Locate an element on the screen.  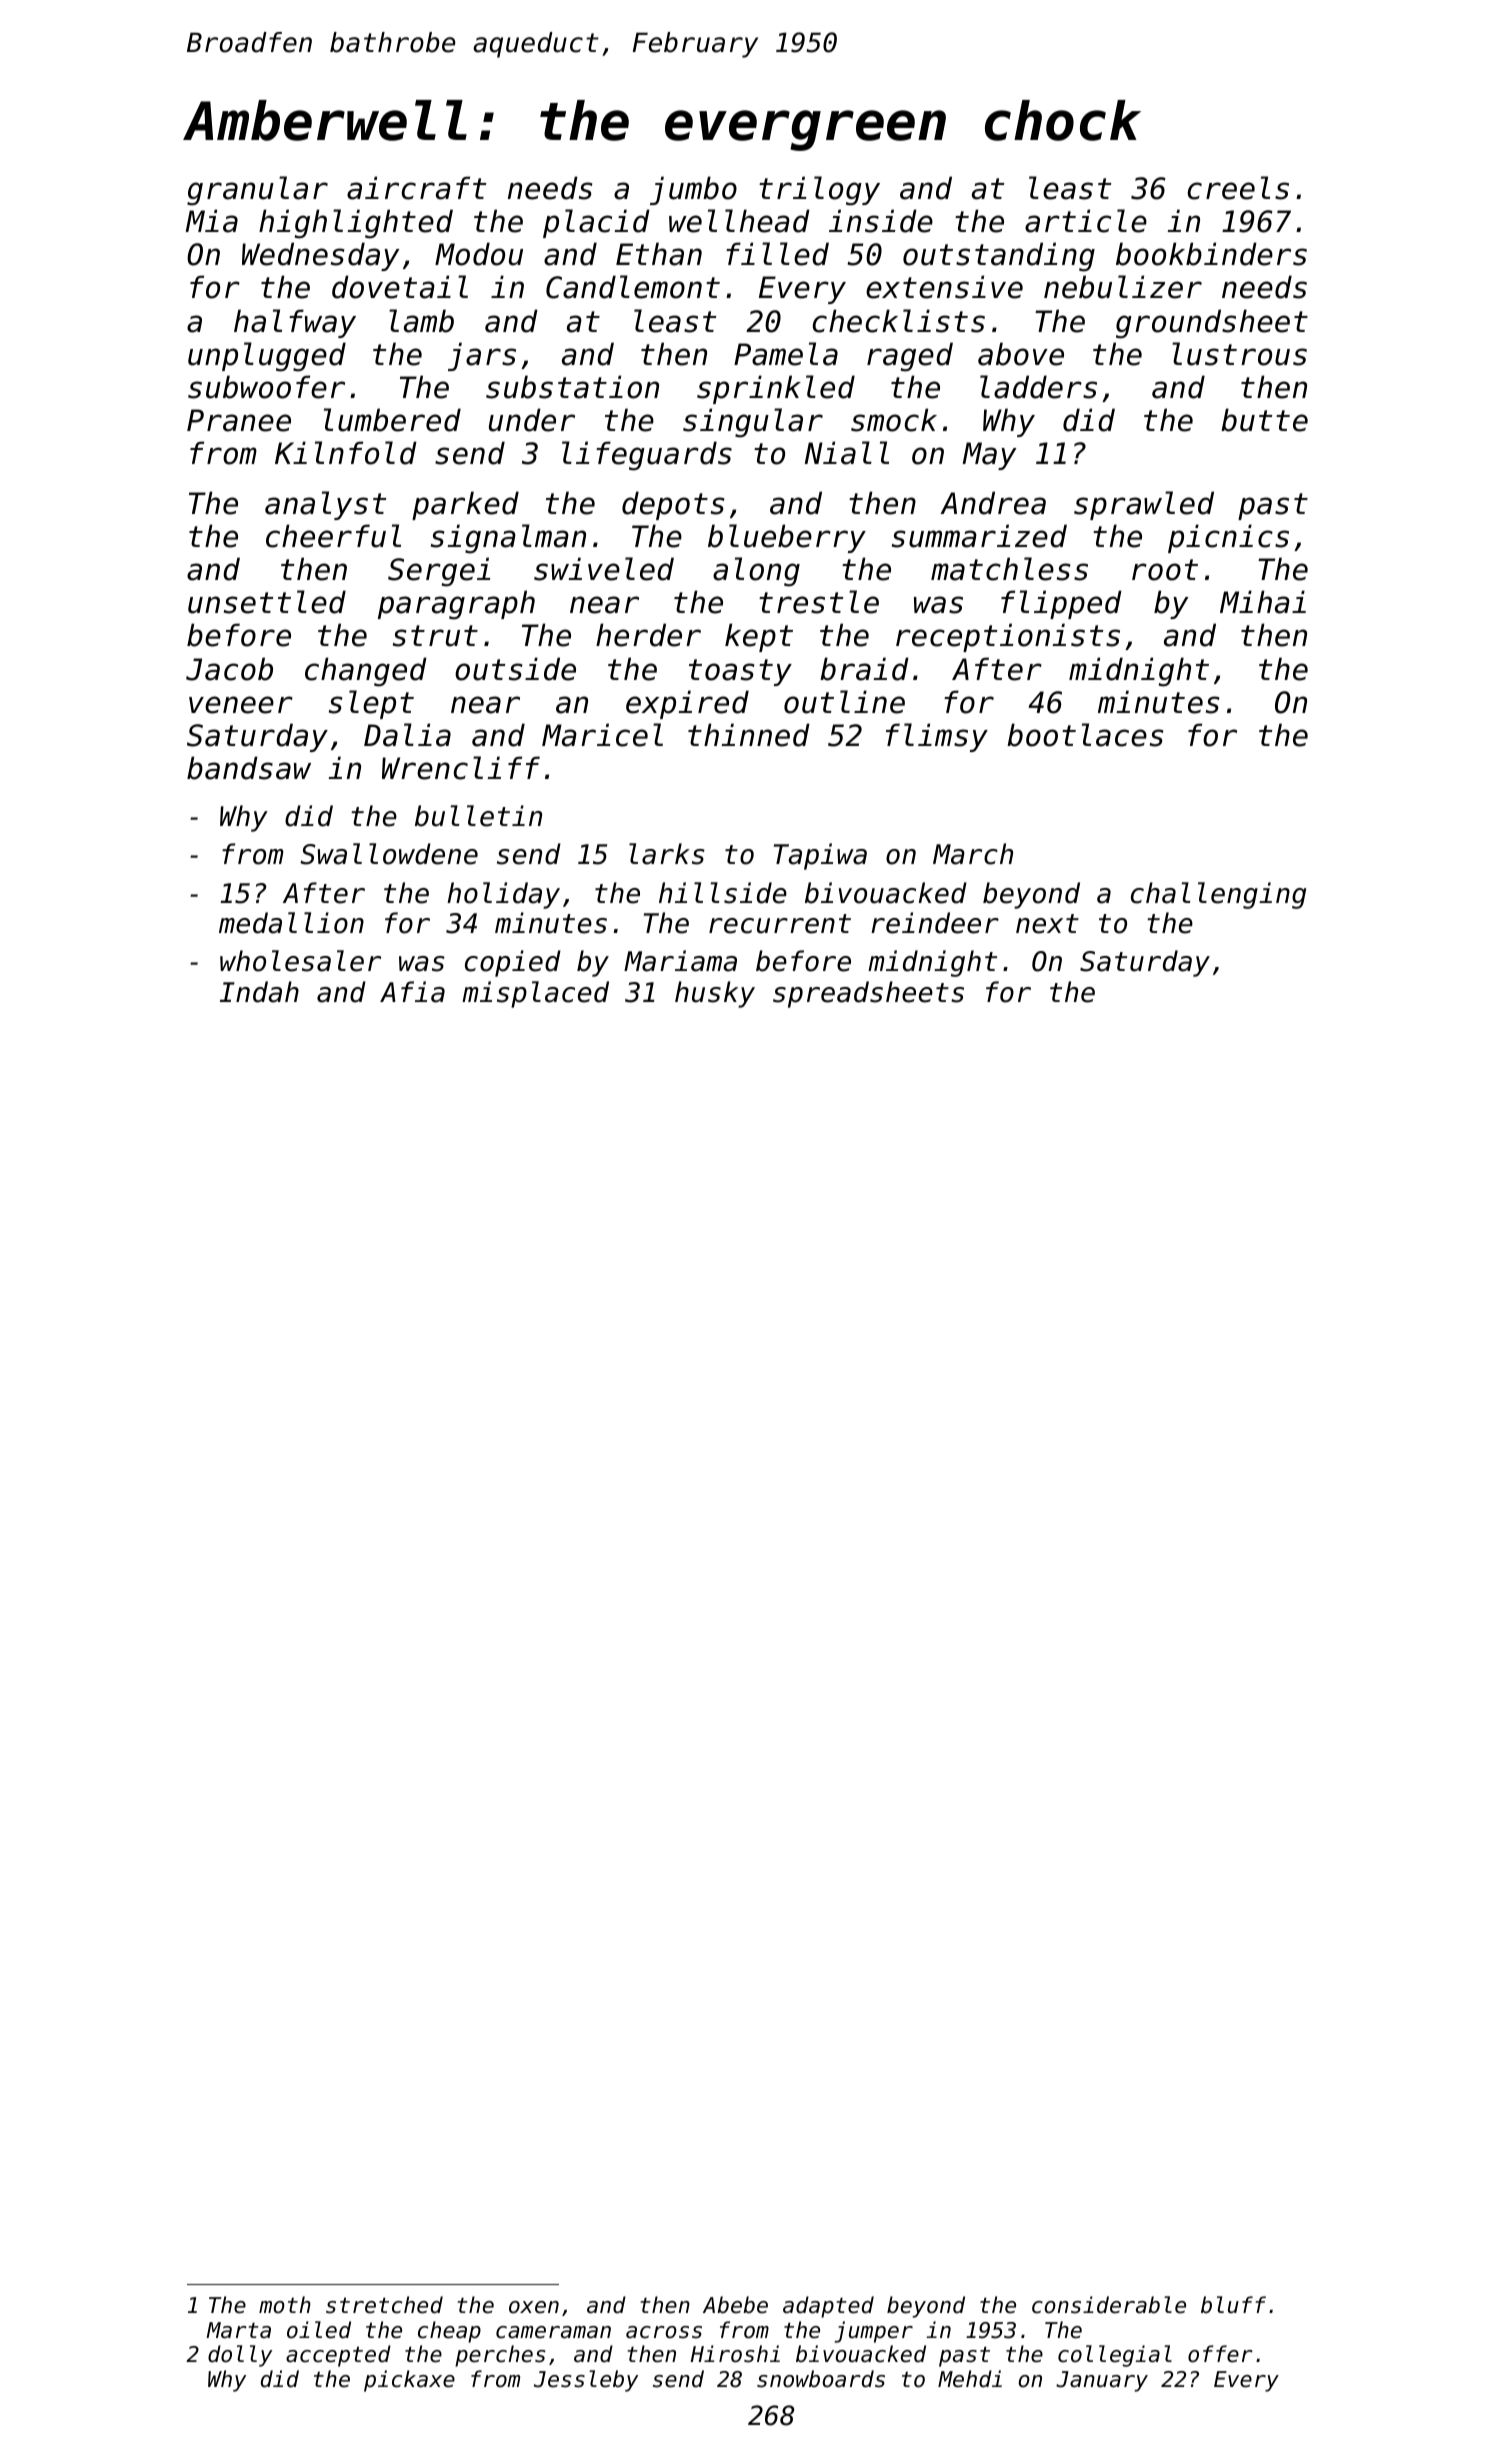
moth is located at coordinates (285, 2305).
